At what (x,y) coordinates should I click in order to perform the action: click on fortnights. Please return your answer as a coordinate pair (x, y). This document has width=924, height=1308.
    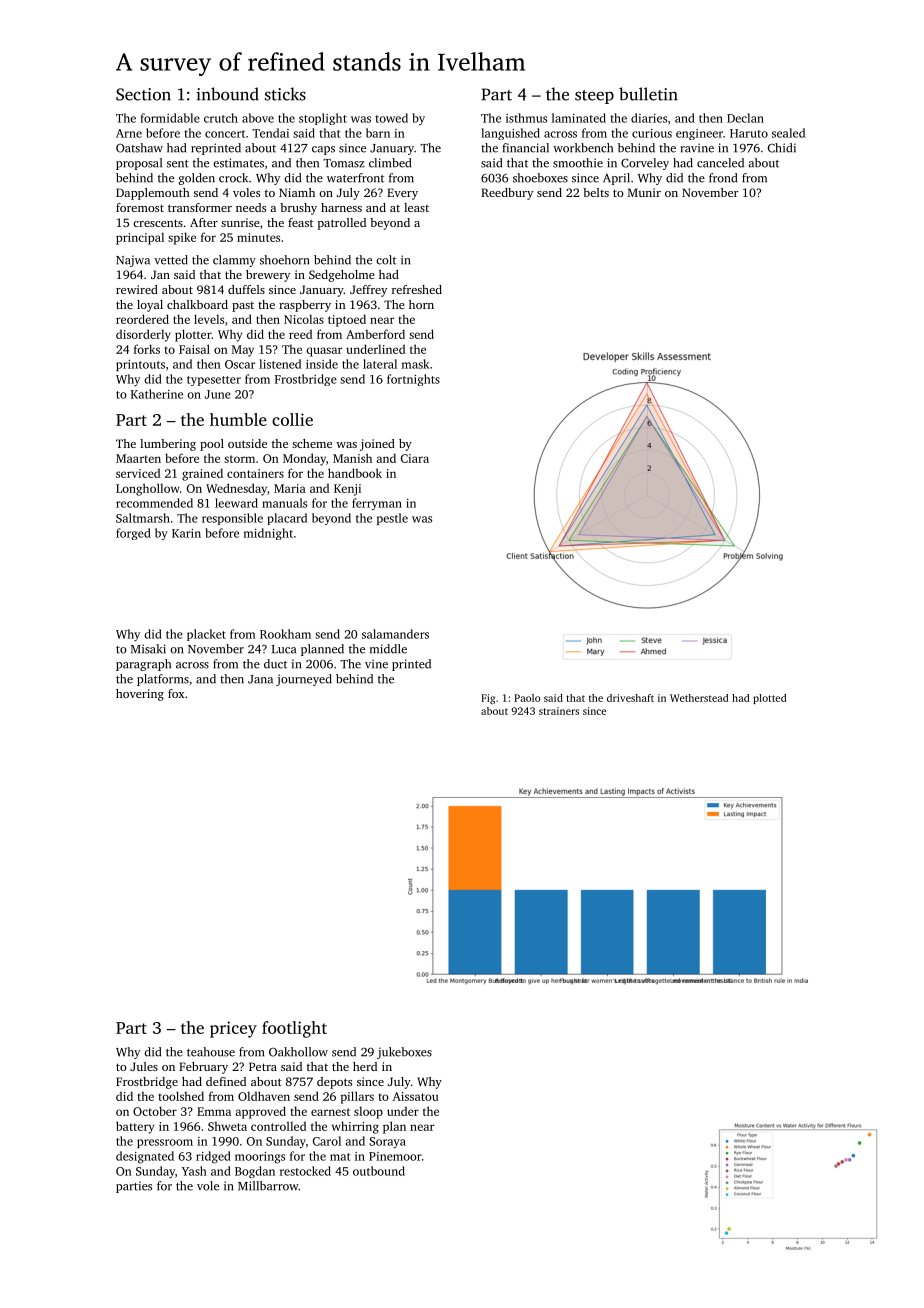
    Looking at the image, I should click on (413, 380).
